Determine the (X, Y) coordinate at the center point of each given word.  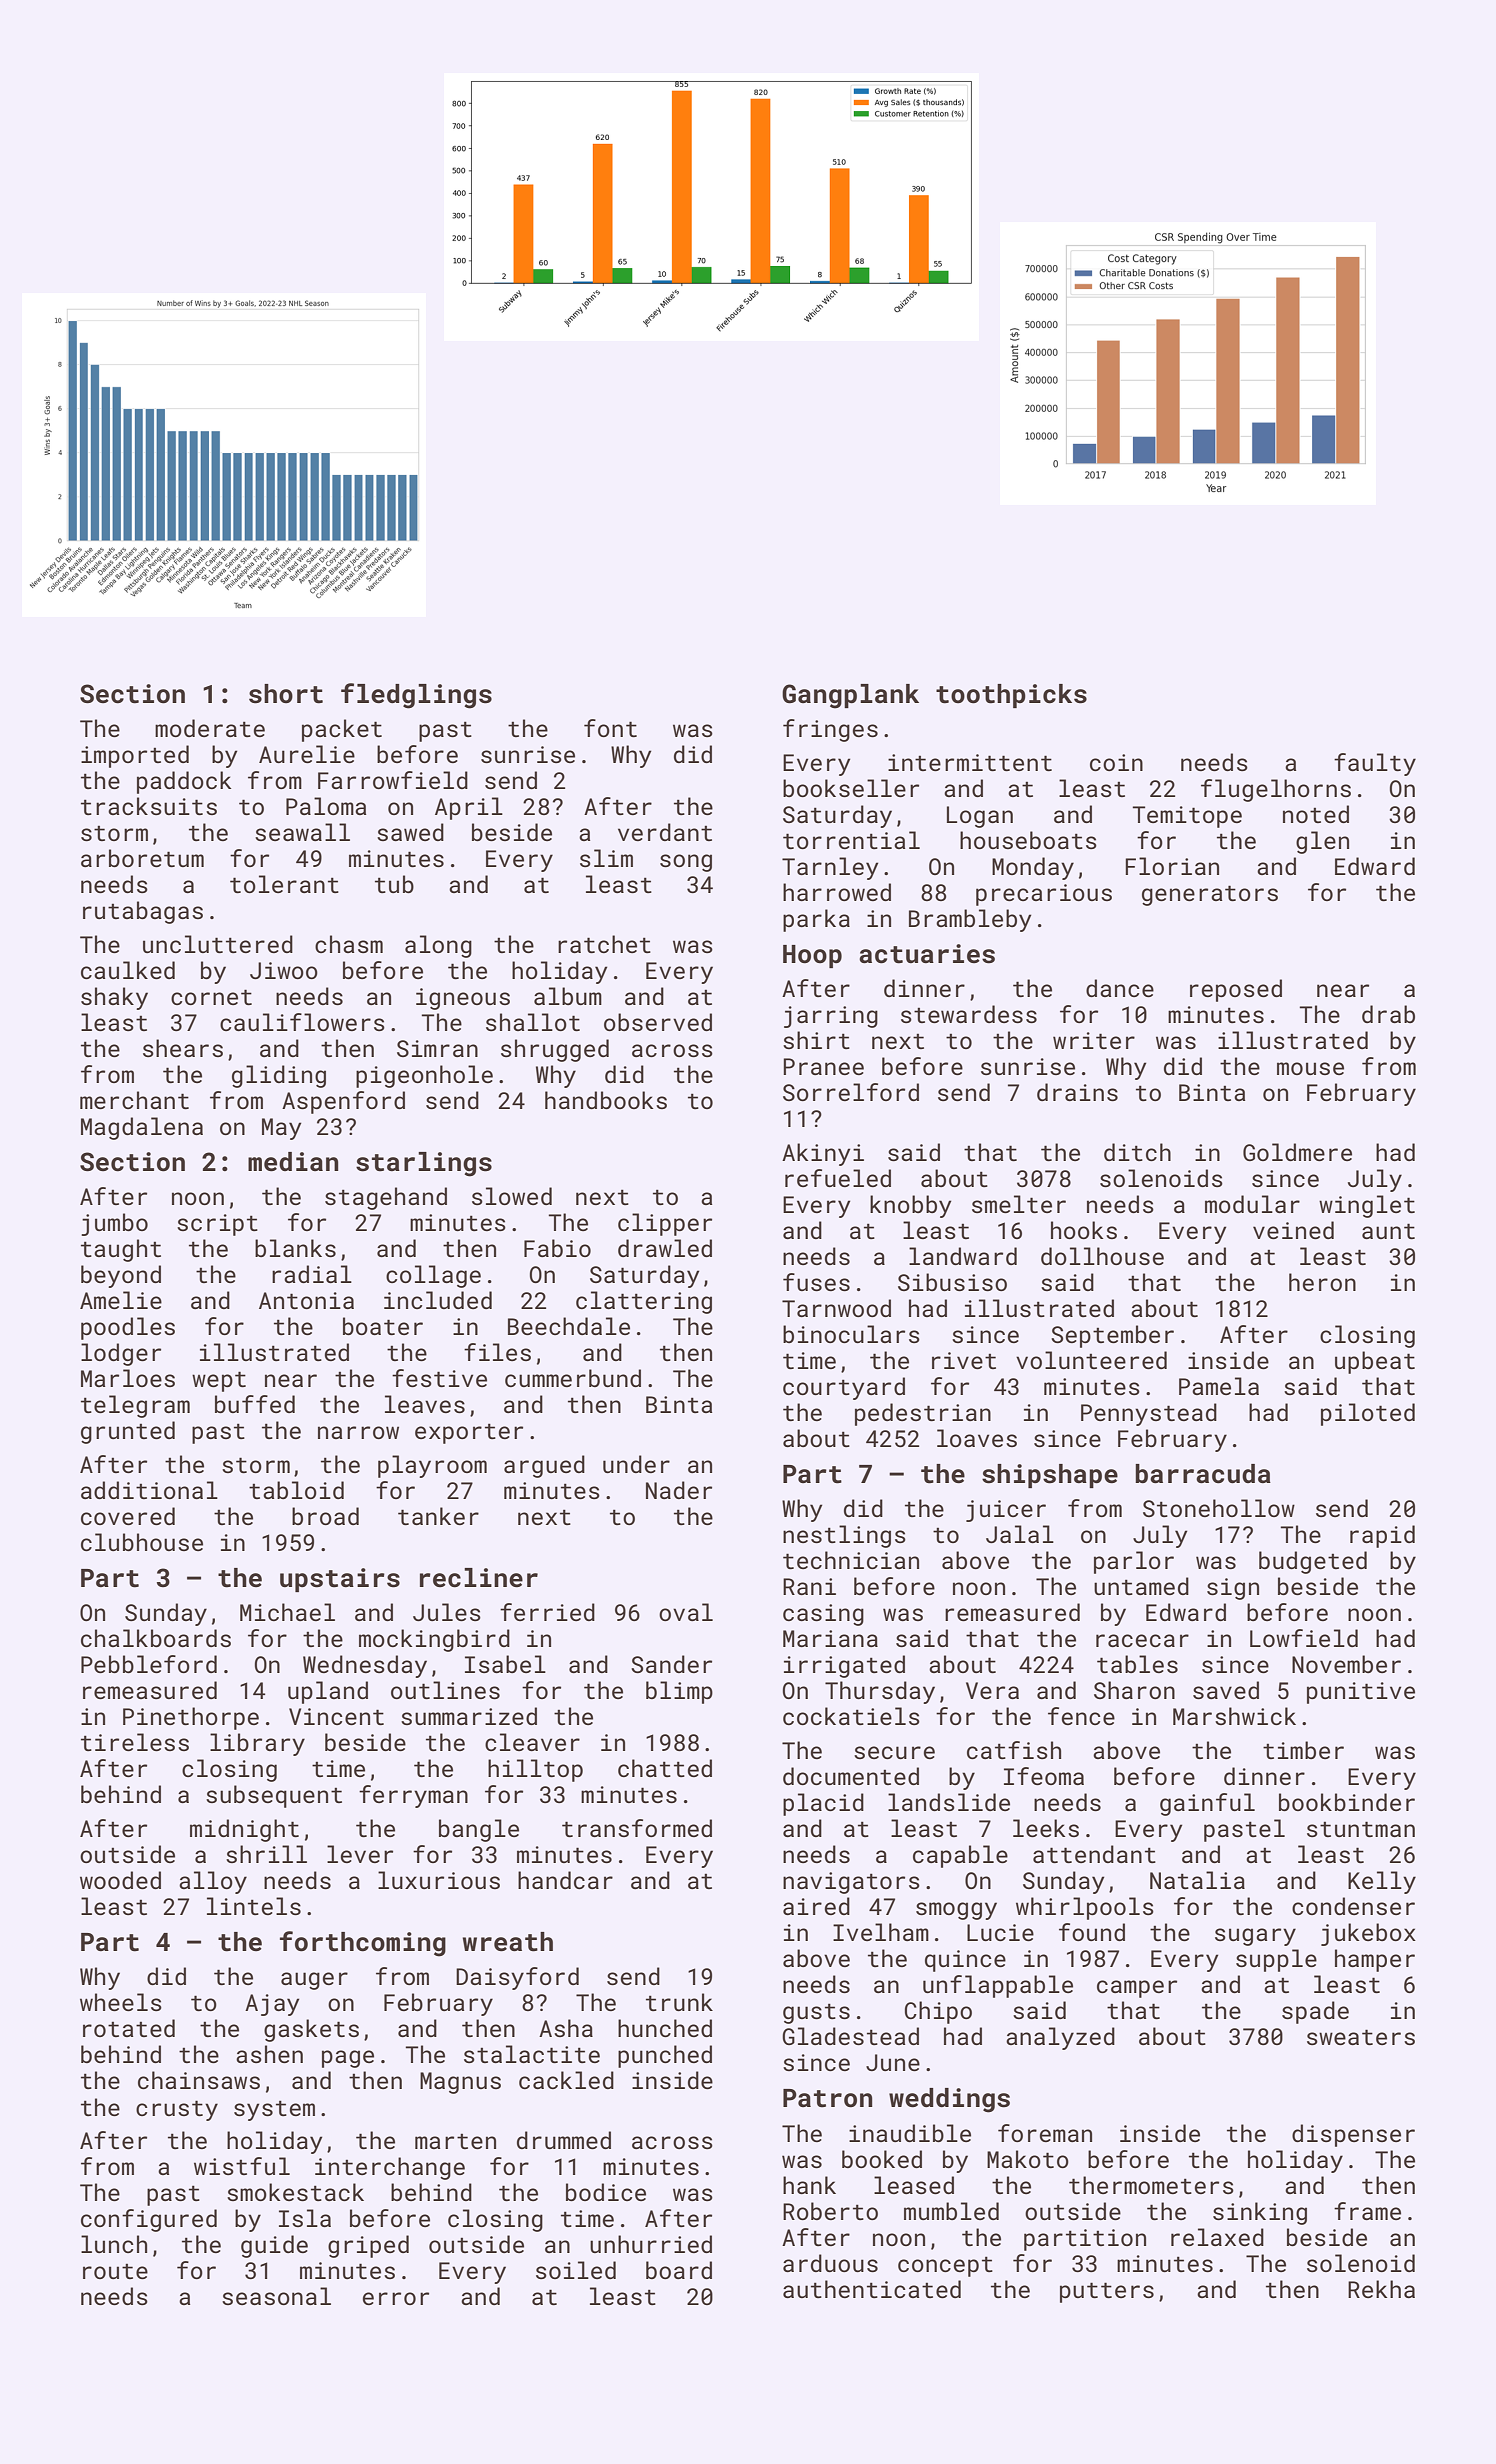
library (257, 1744)
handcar (565, 1880)
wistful (242, 2166)
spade (1315, 2012)
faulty (1375, 764)
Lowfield (1304, 1638)
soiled (576, 2270)
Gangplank (850, 696)
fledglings (416, 696)
